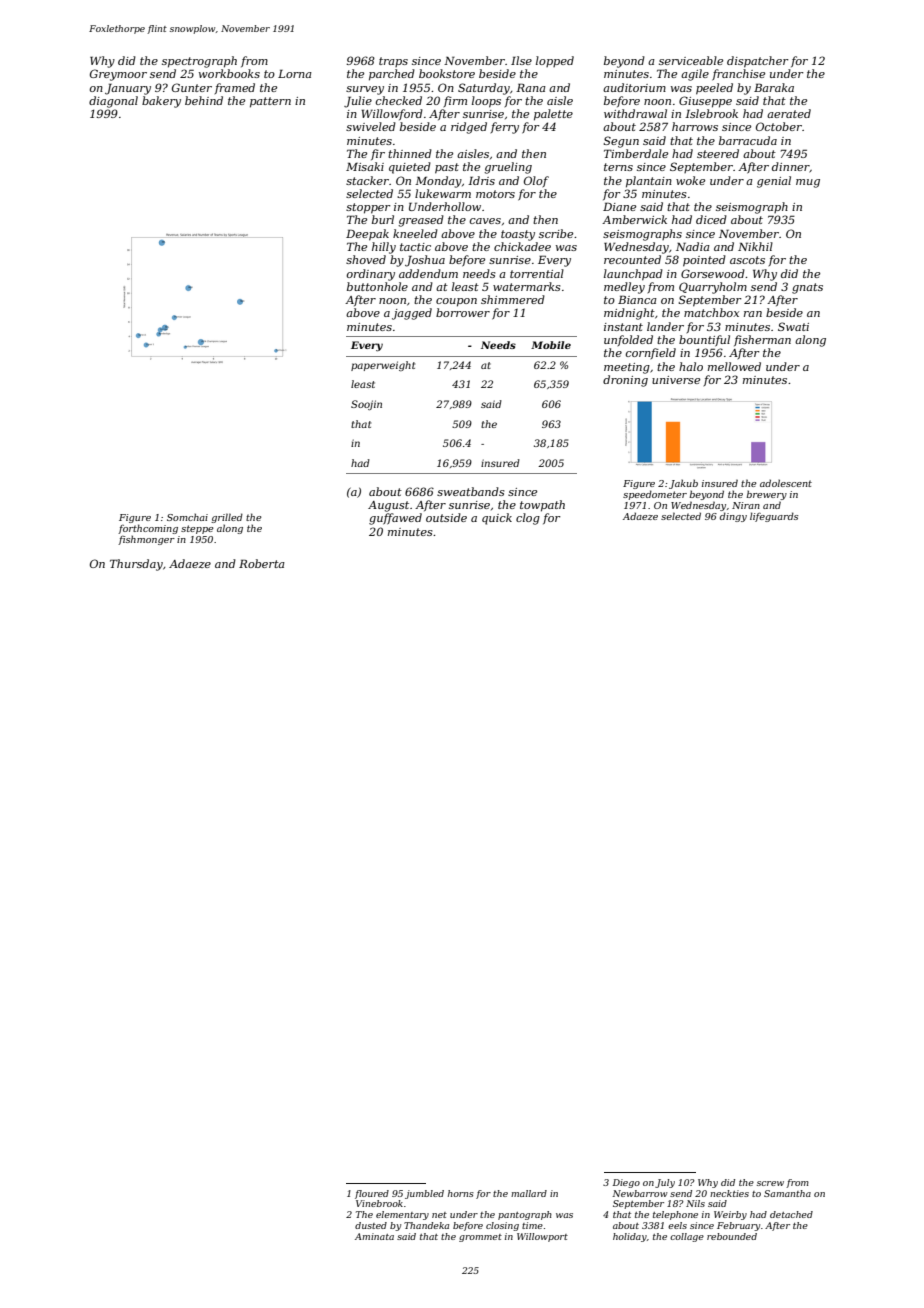  What do you see at coordinates (424, 1194) in the image?
I see `jumbled` at bounding box center [424, 1194].
